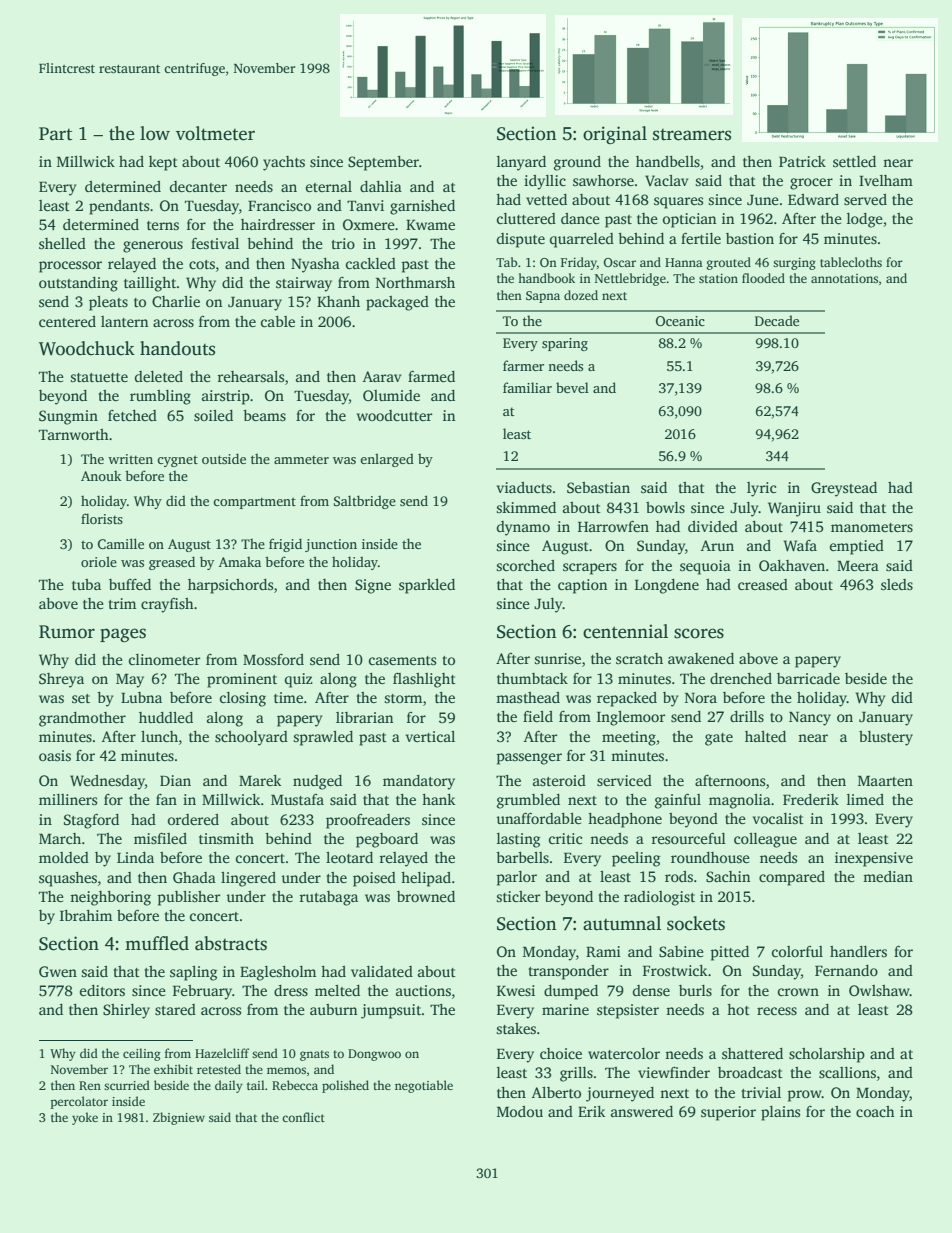 The image size is (952, 1233). Describe the element at coordinates (215, 133) in the image. I see `voltmeter` at that location.
